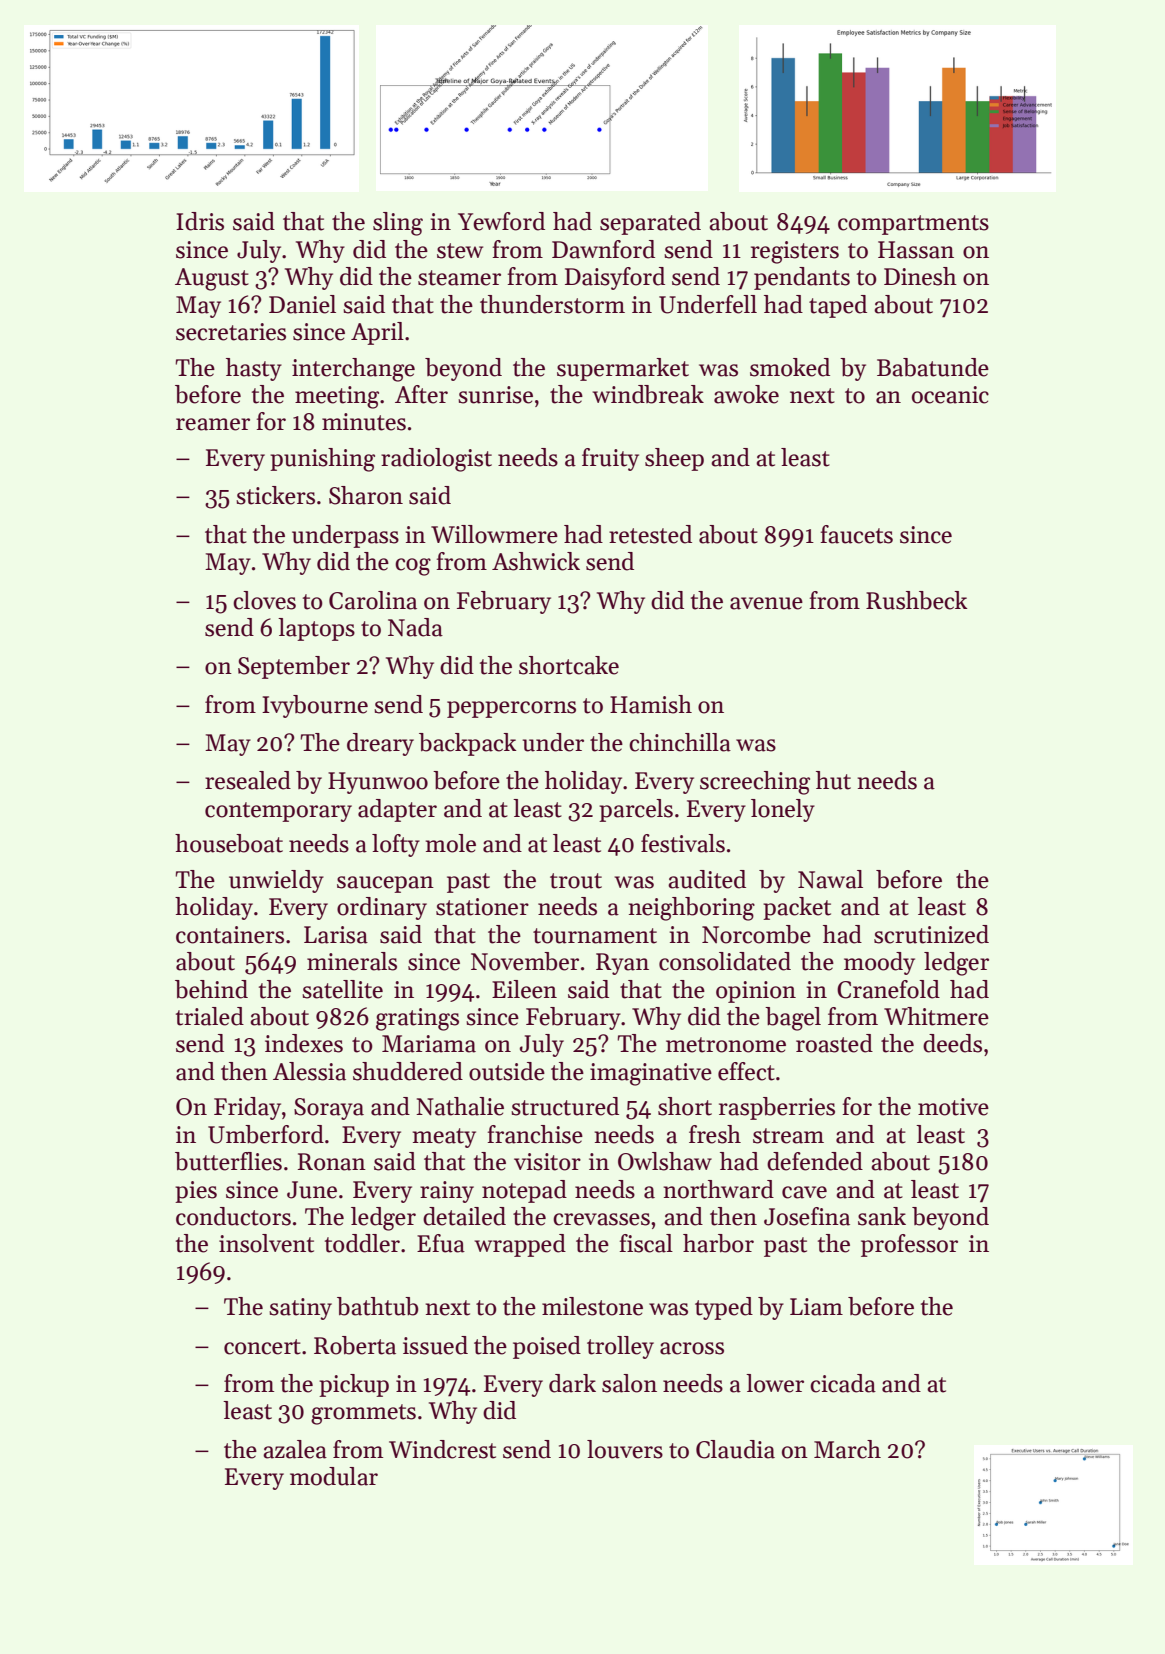 Image resolution: width=1165 pixels, height=1654 pixels. Describe the element at coordinates (200, 221) in the page. I see `Idris` at that location.
